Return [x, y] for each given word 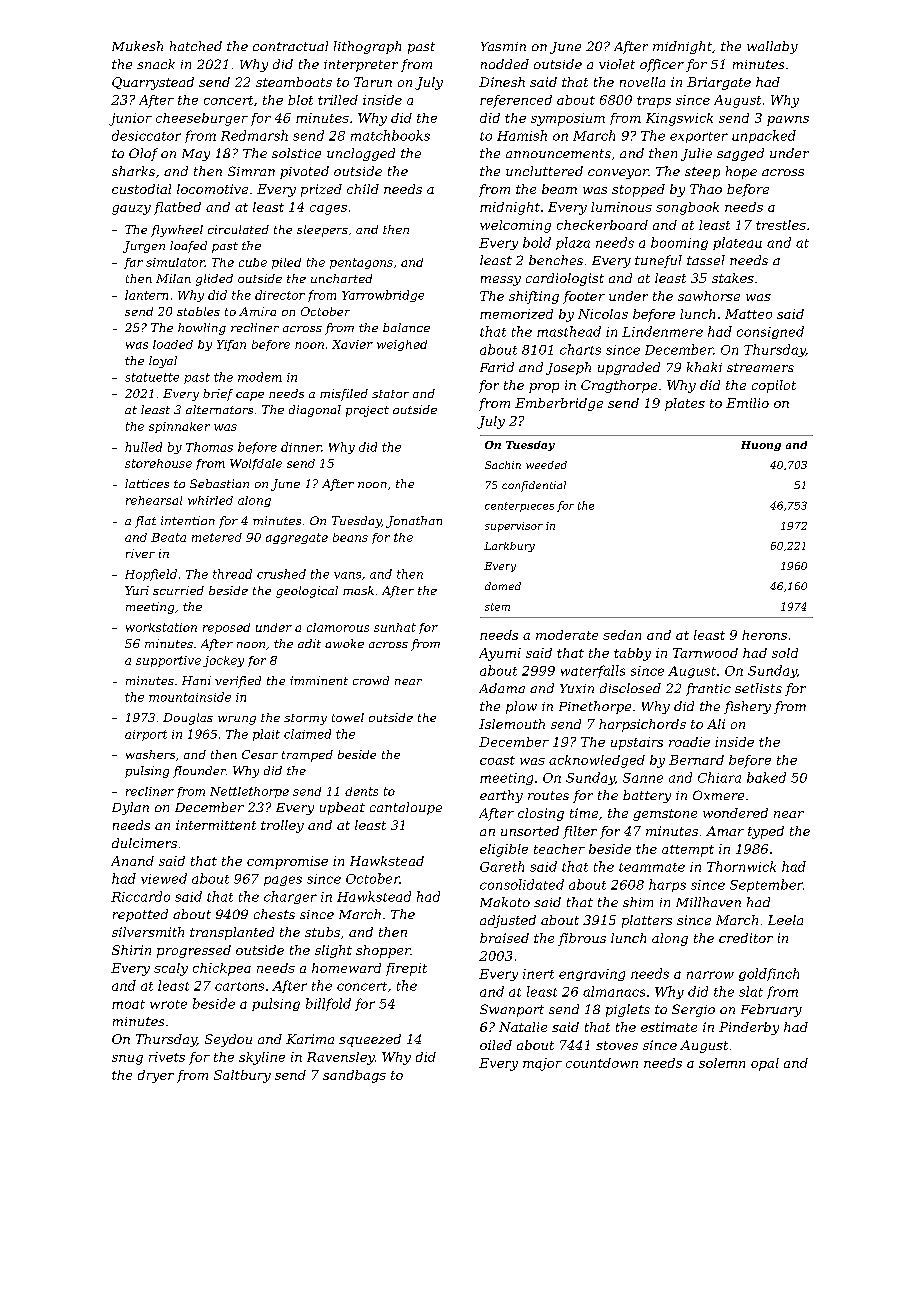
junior [130, 119]
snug [127, 1060]
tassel [706, 260]
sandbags [354, 1076]
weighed [402, 345]
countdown [602, 1063]
